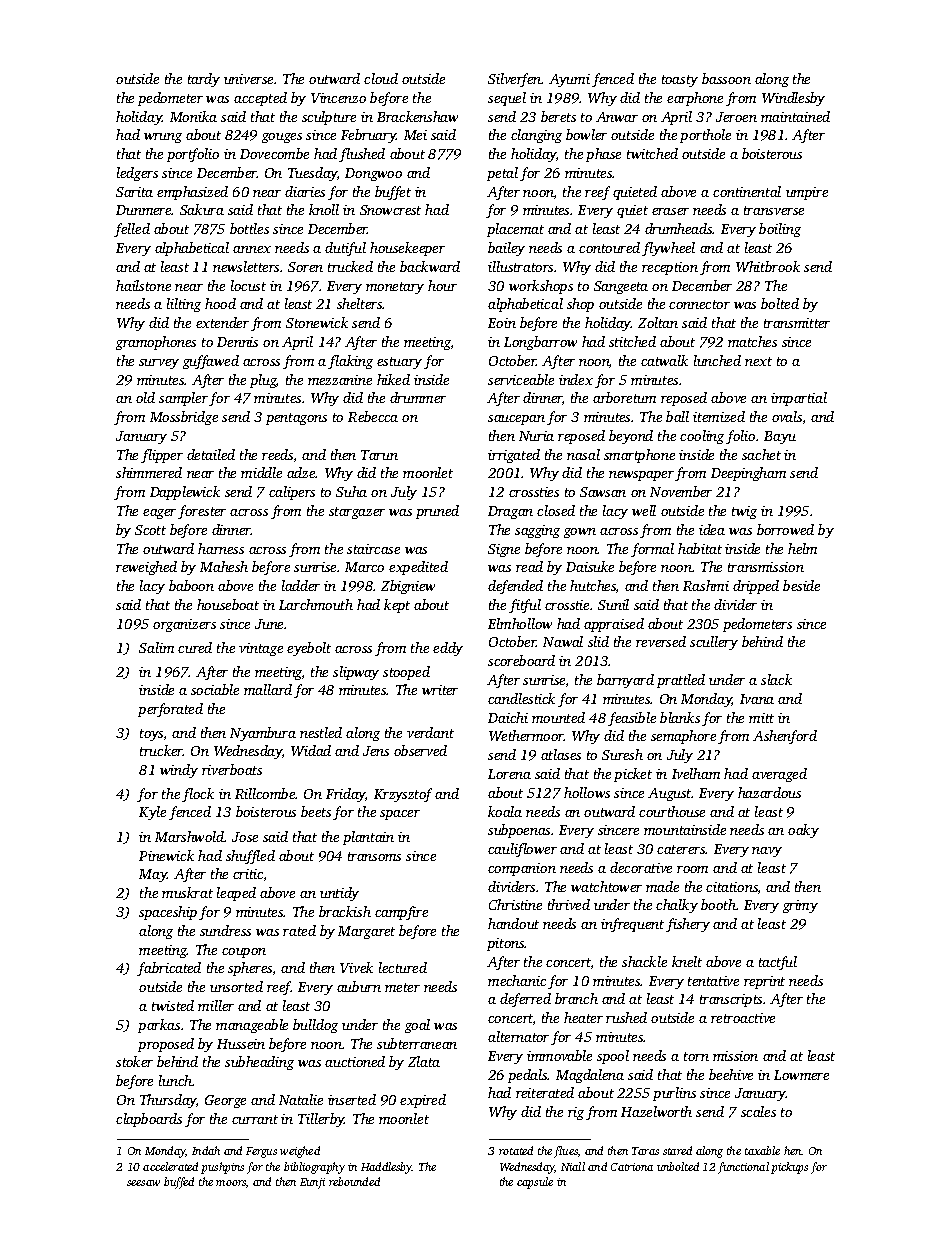 The width and height of the page is (952, 1233). Describe the element at coordinates (558, 116) in the page. I see `berets` at that location.
